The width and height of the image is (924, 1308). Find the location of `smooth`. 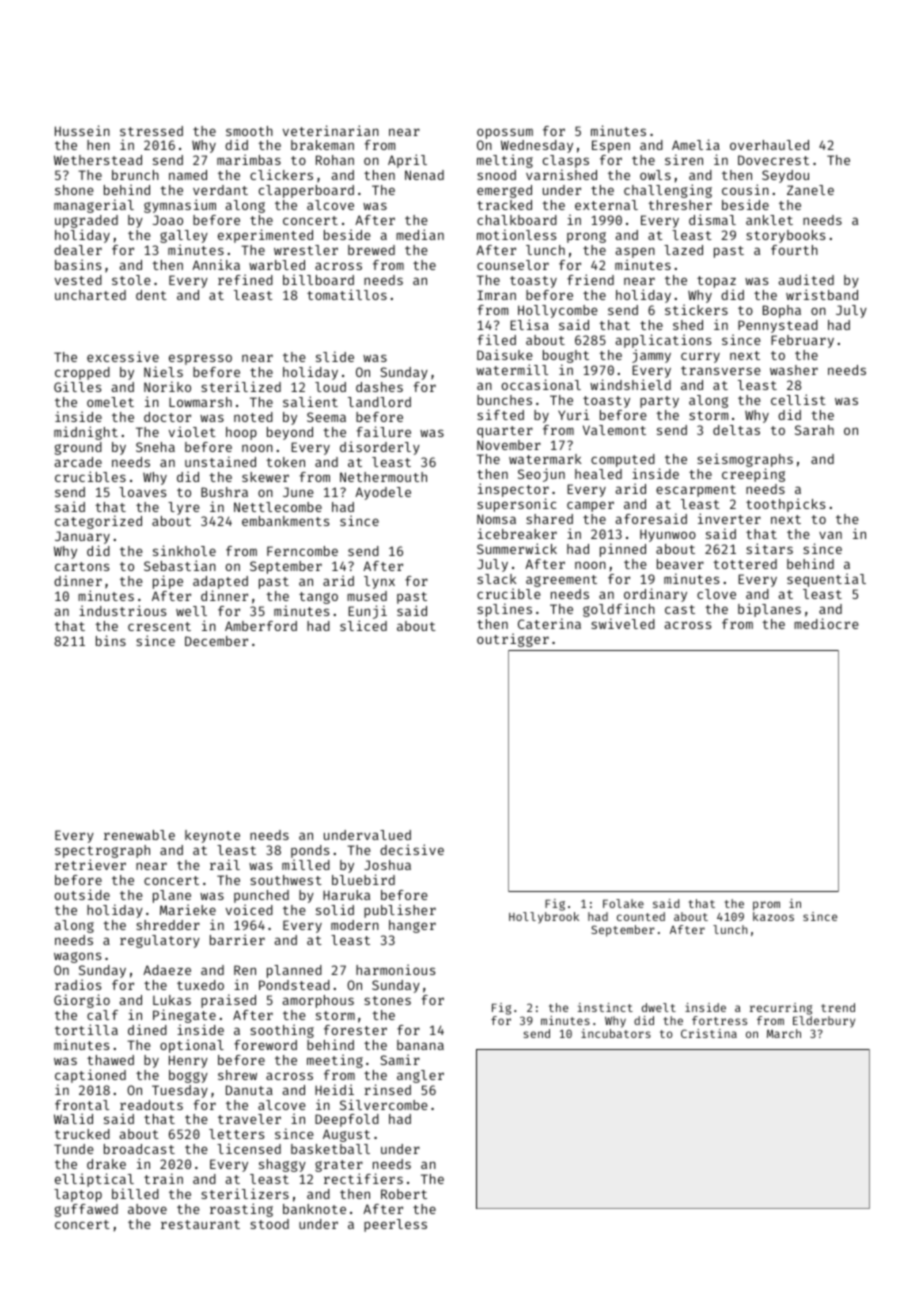

smooth is located at coordinates (249, 131).
